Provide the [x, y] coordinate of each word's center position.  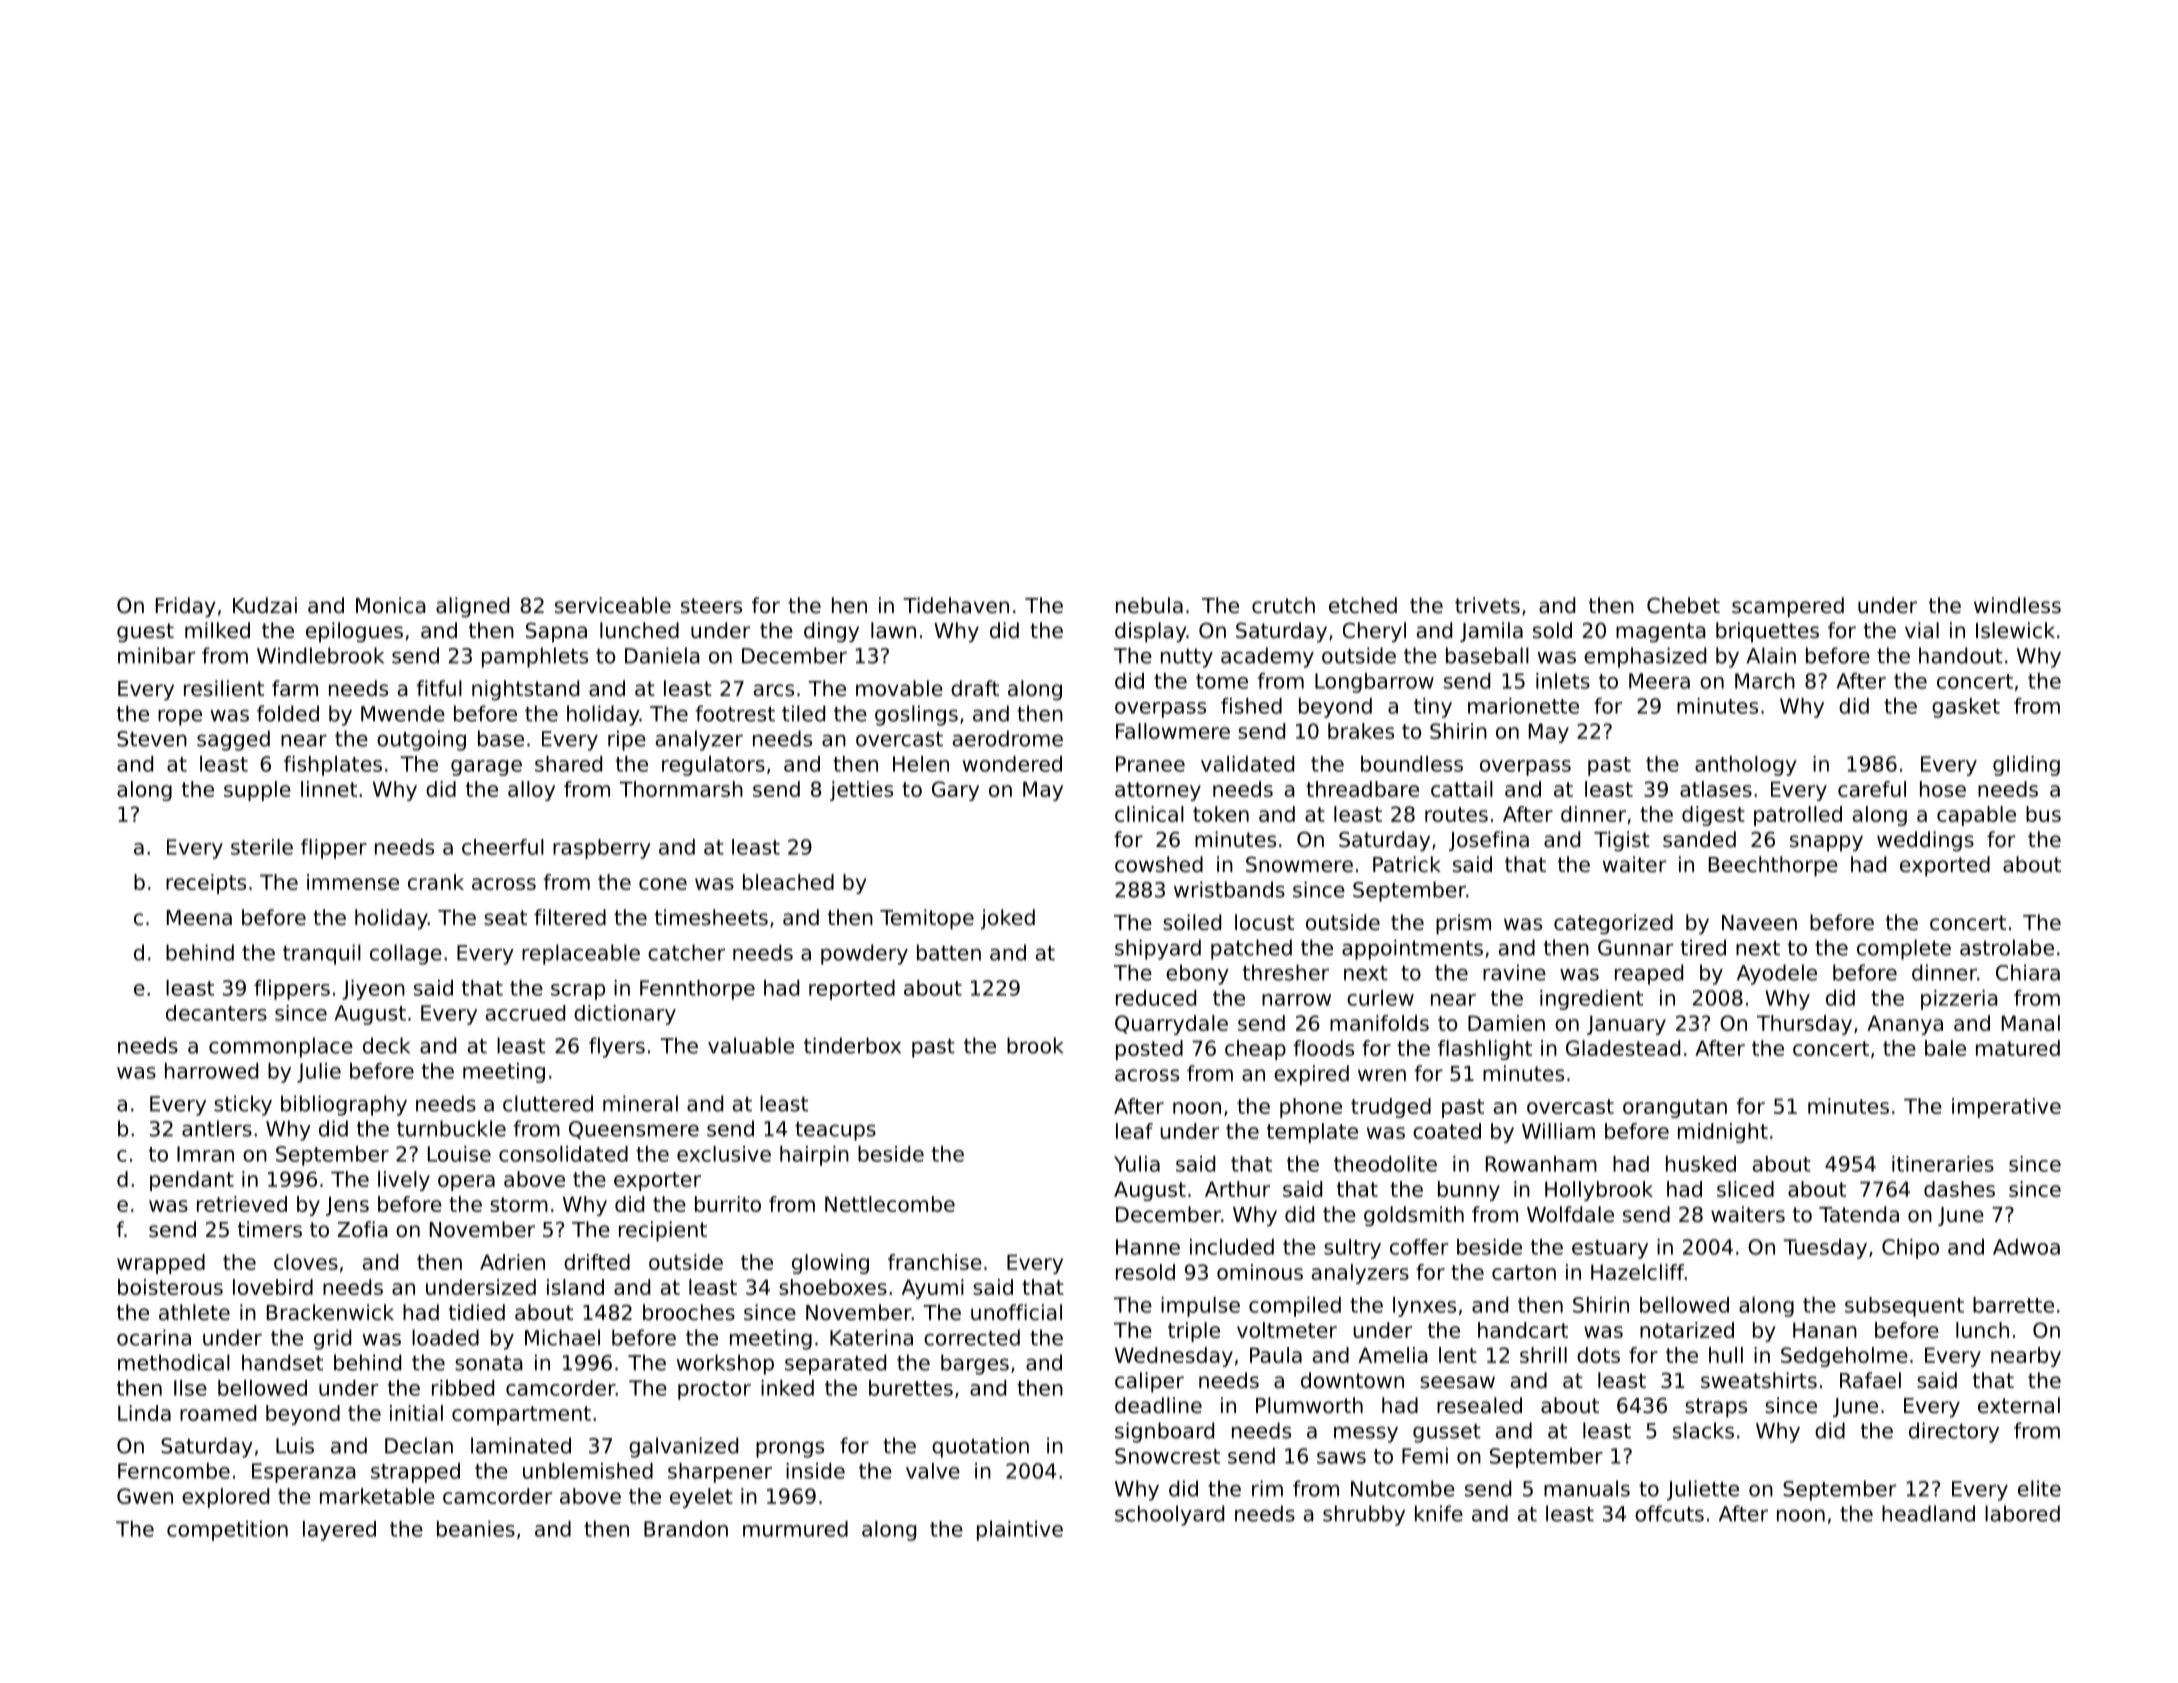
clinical [1149, 814]
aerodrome [1008, 738]
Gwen [145, 1496]
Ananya [1905, 1025]
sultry [1352, 1249]
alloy [531, 791]
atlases [1716, 789]
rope [180, 717]
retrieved [242, 1204]
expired [1311, 1075]
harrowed [211, 1071]
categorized [1613, 924]
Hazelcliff [1637, 1272]
